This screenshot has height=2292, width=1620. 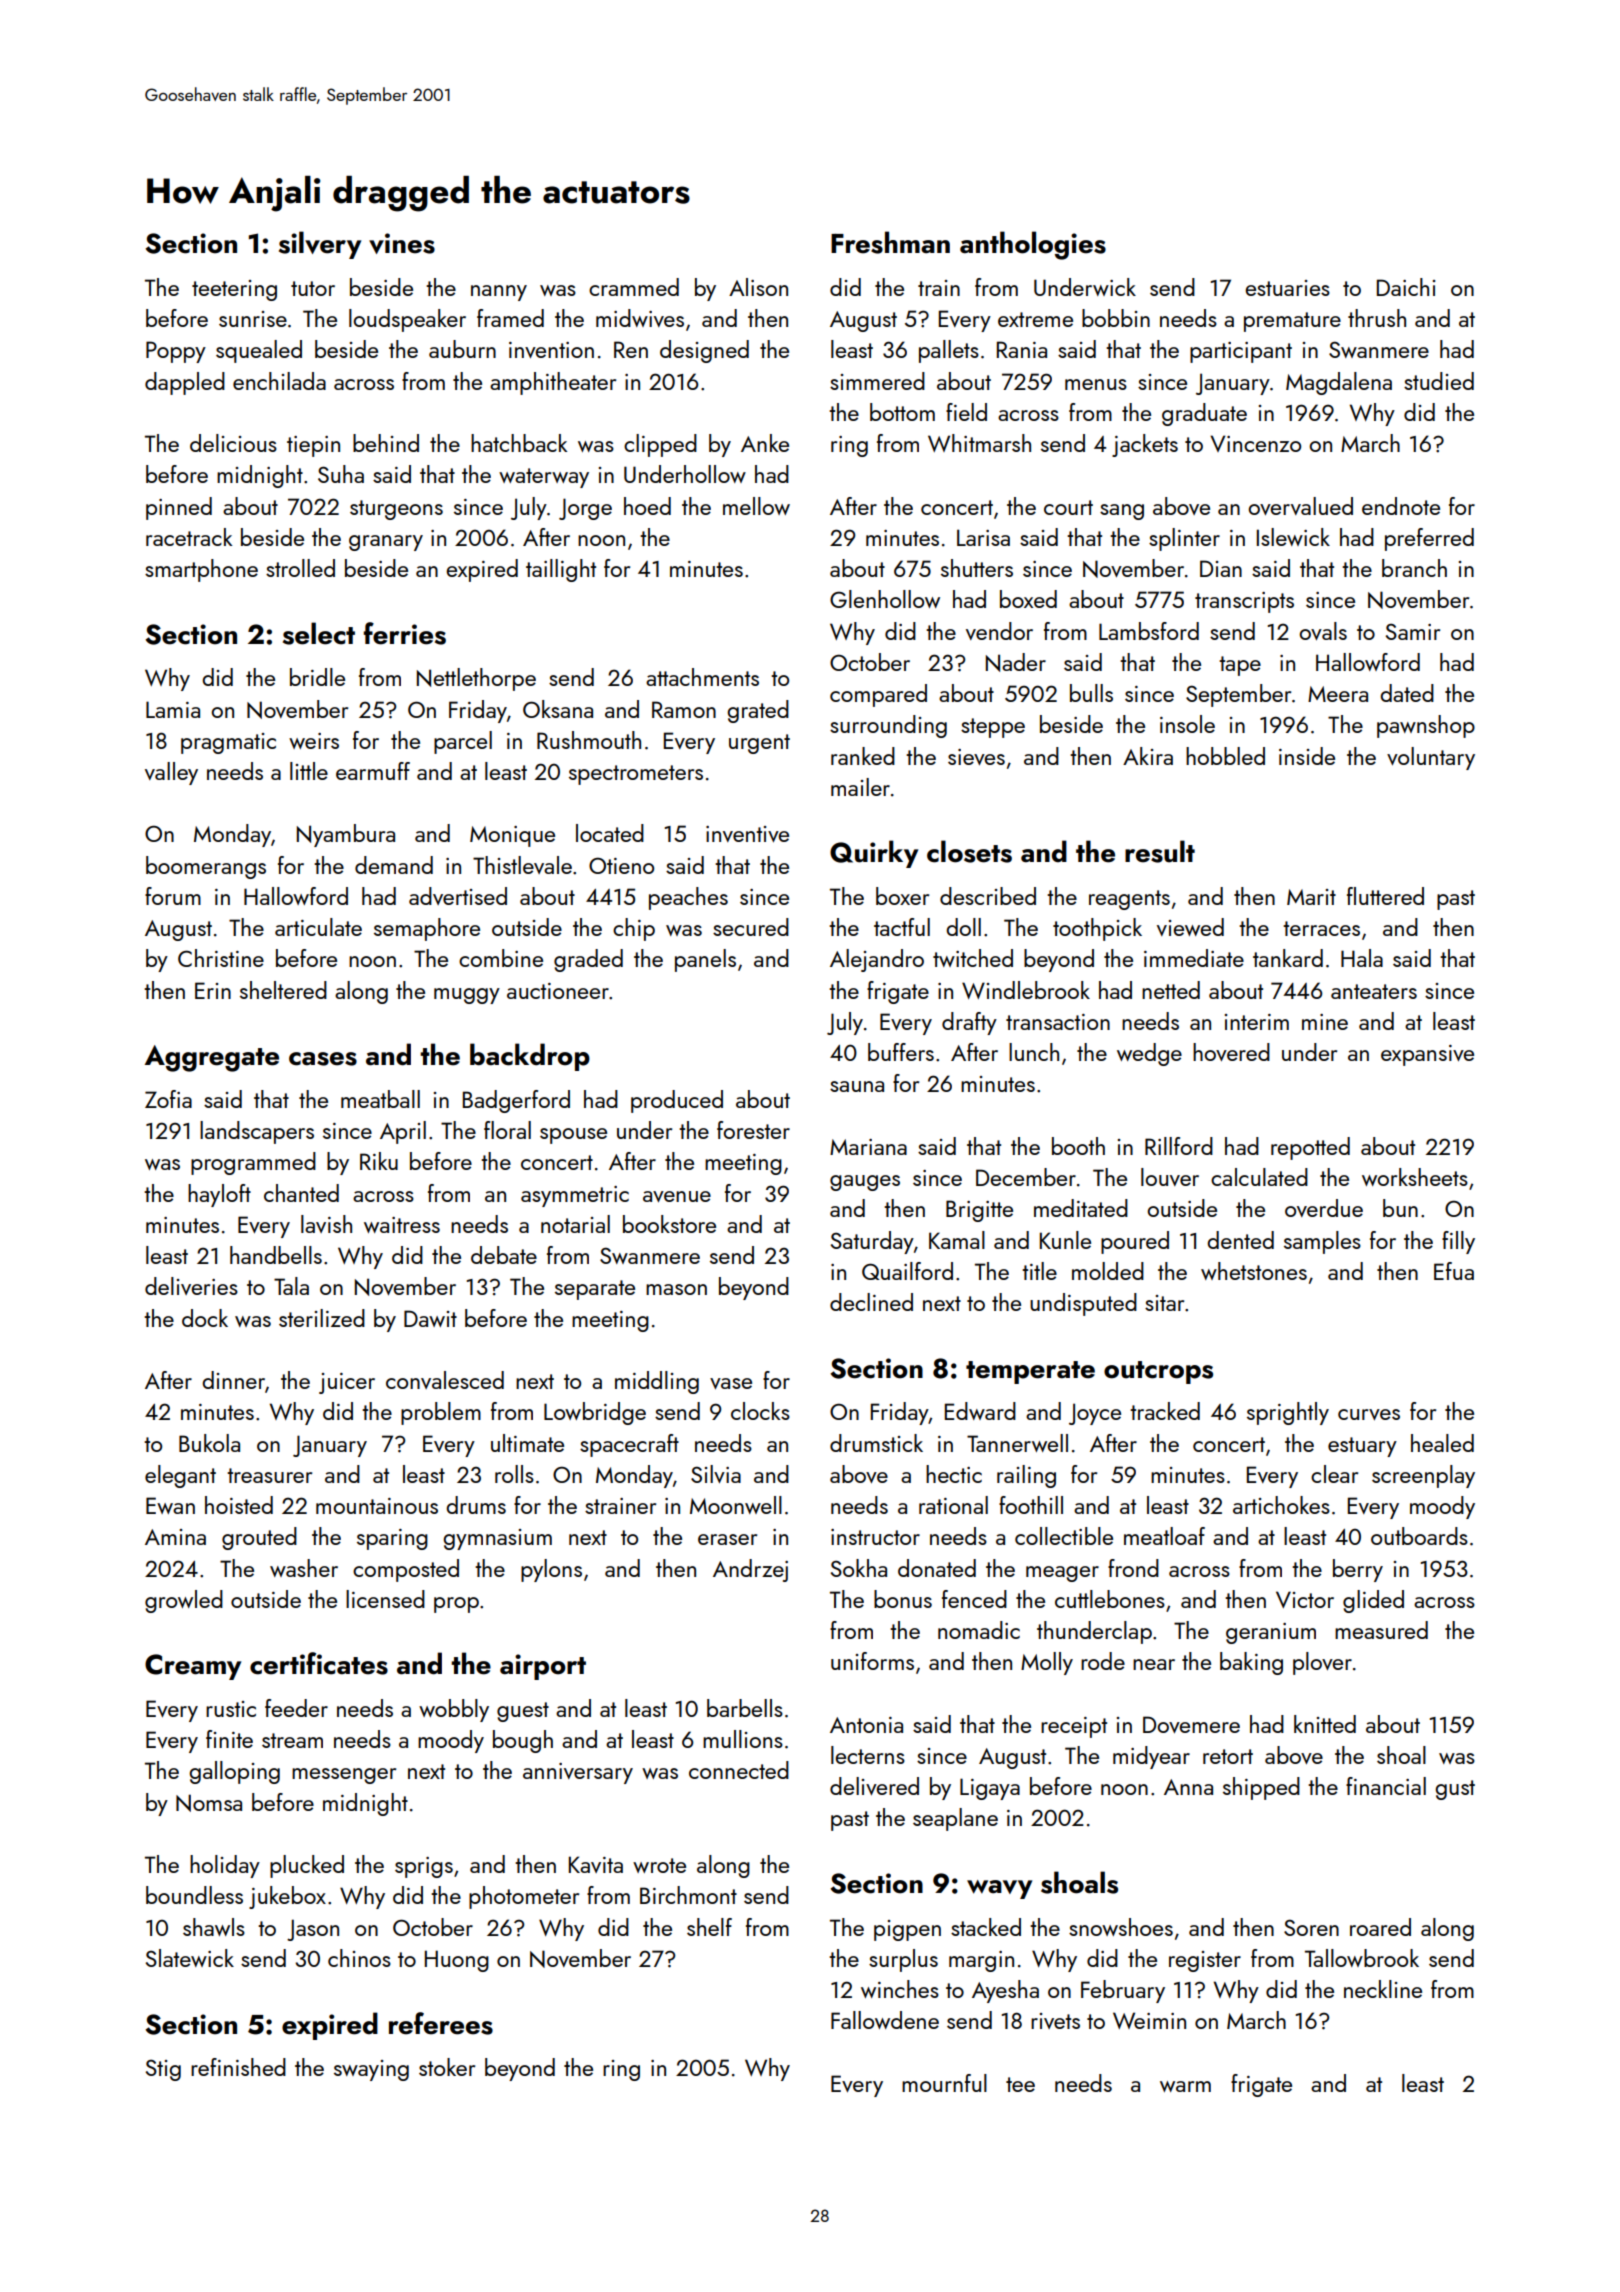 I want to click on vines, so click(x=402, y=243).
